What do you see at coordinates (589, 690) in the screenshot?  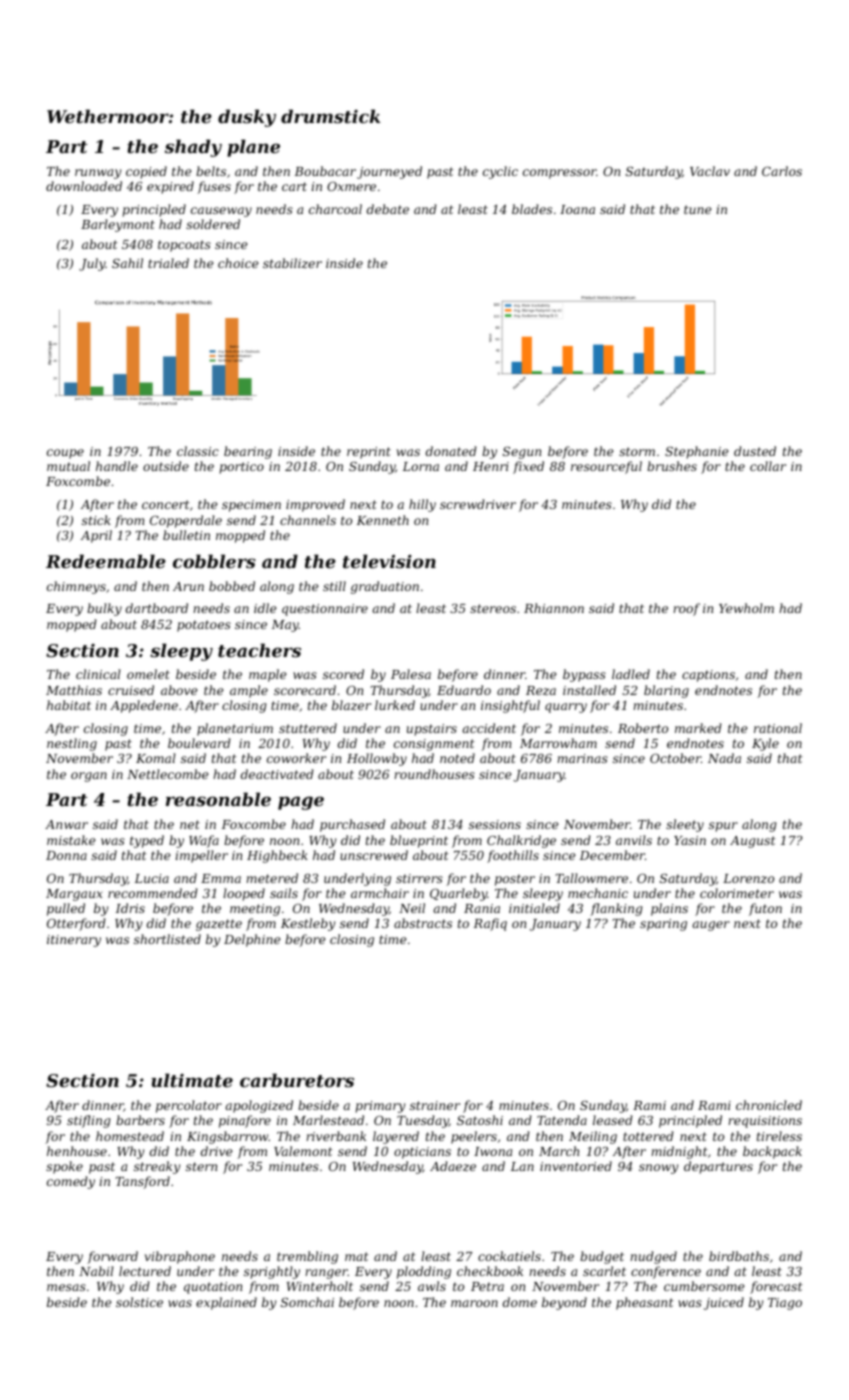 I see `installed` at bounding box center [589, 690].
